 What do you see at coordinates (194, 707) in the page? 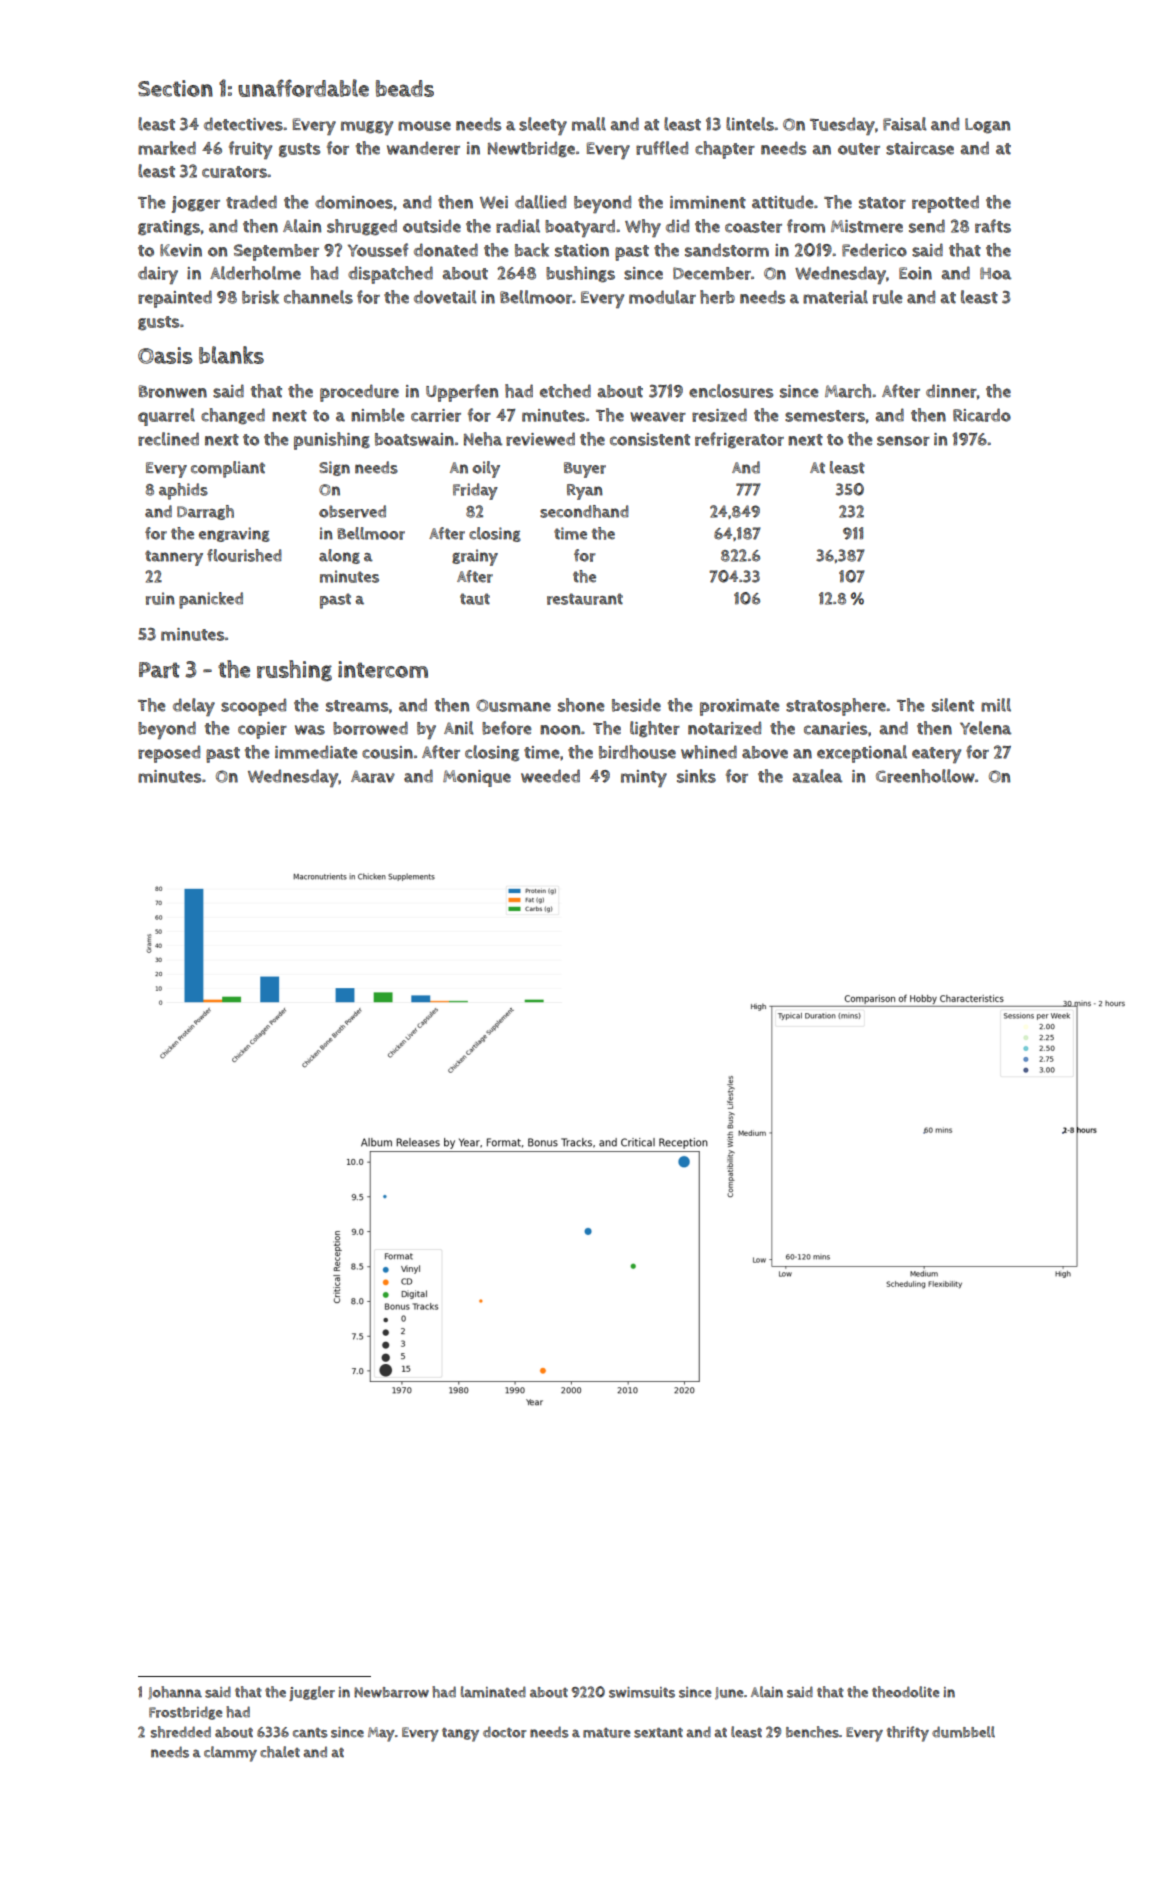
I see `delay` at bounding box center [194, 707].
